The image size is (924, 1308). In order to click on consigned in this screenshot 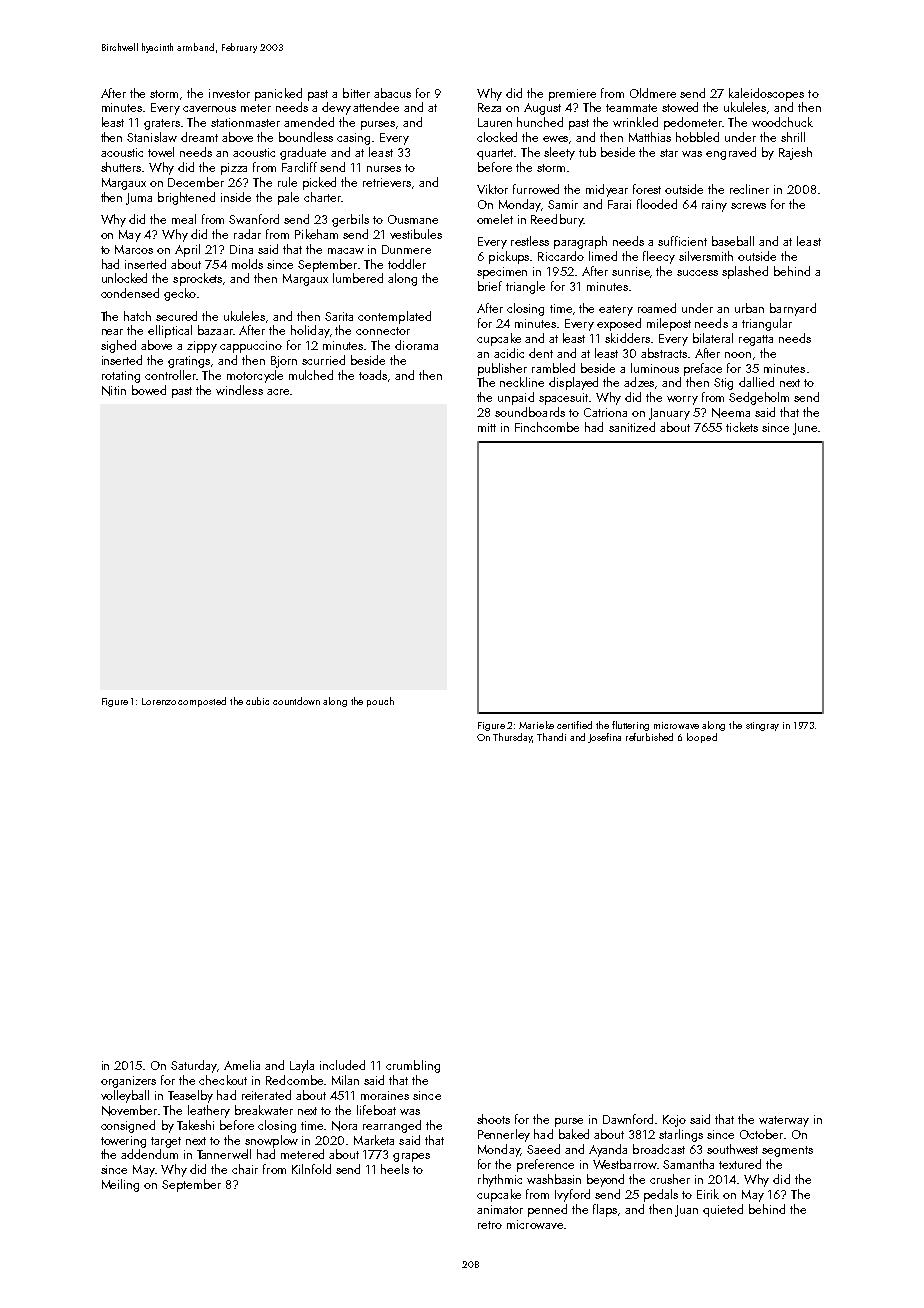, I will do `click(128, 1126)`.
